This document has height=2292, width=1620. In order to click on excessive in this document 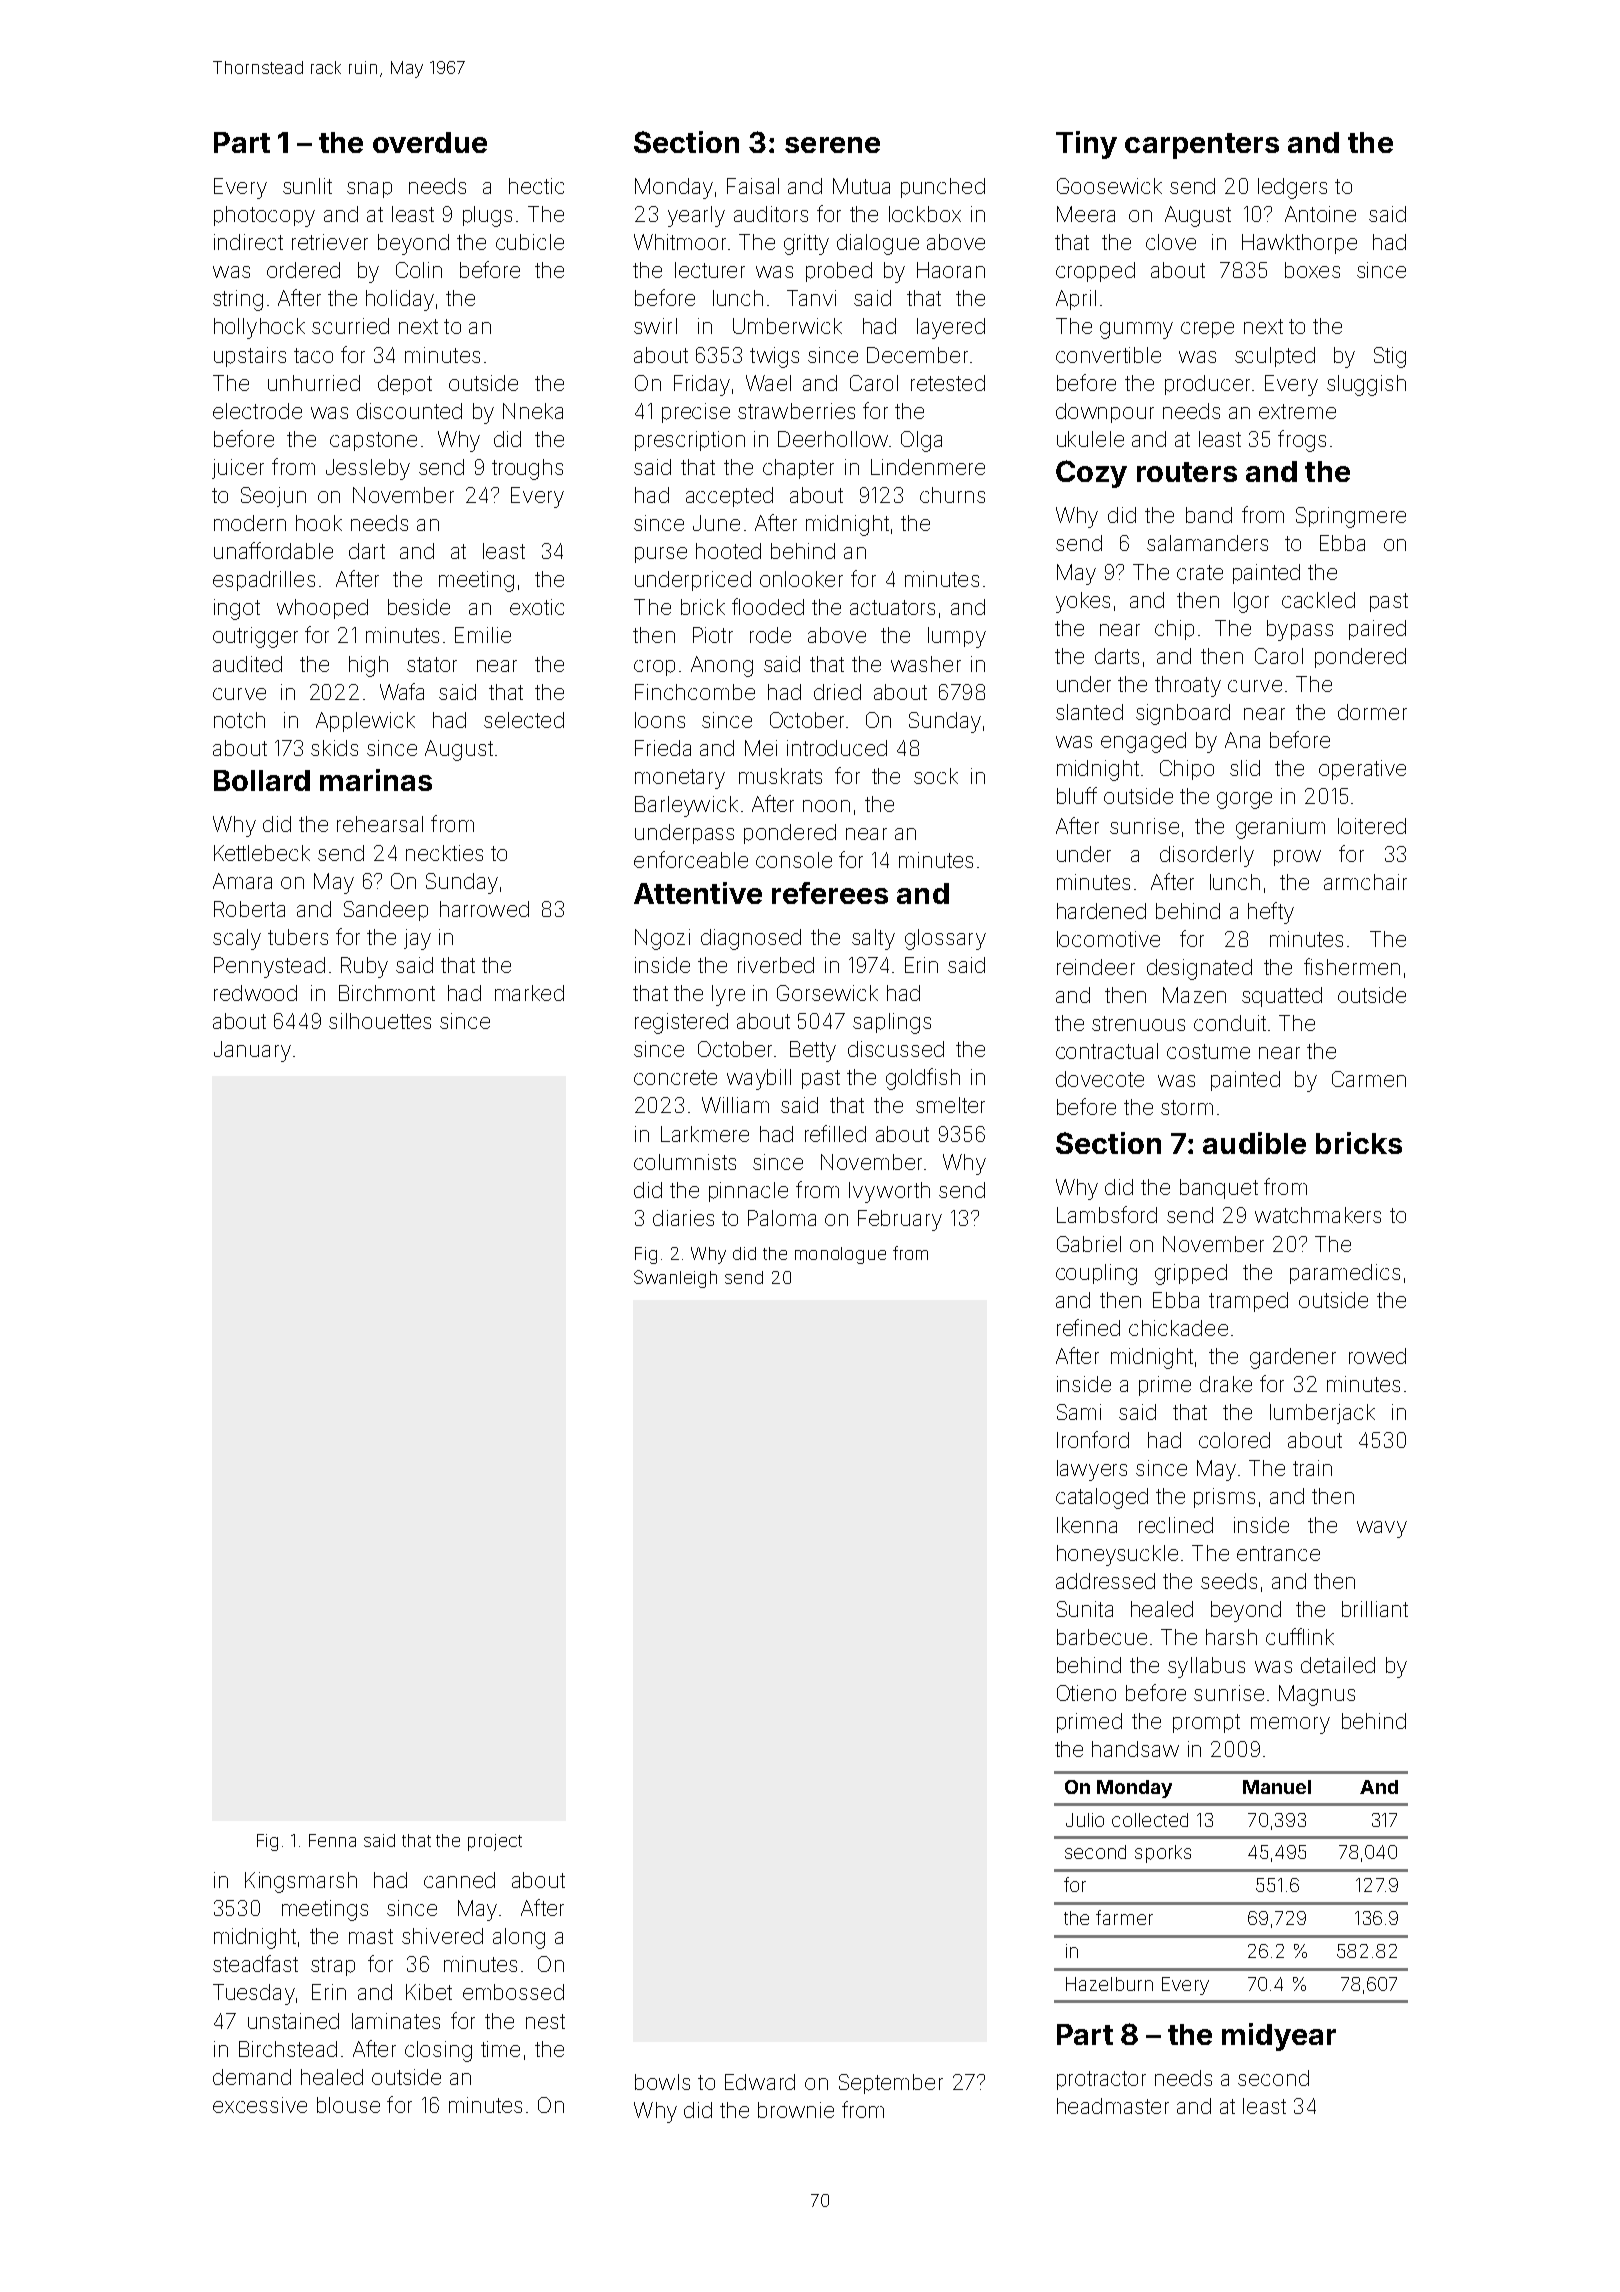, I will do `click(260, 2105)`.
